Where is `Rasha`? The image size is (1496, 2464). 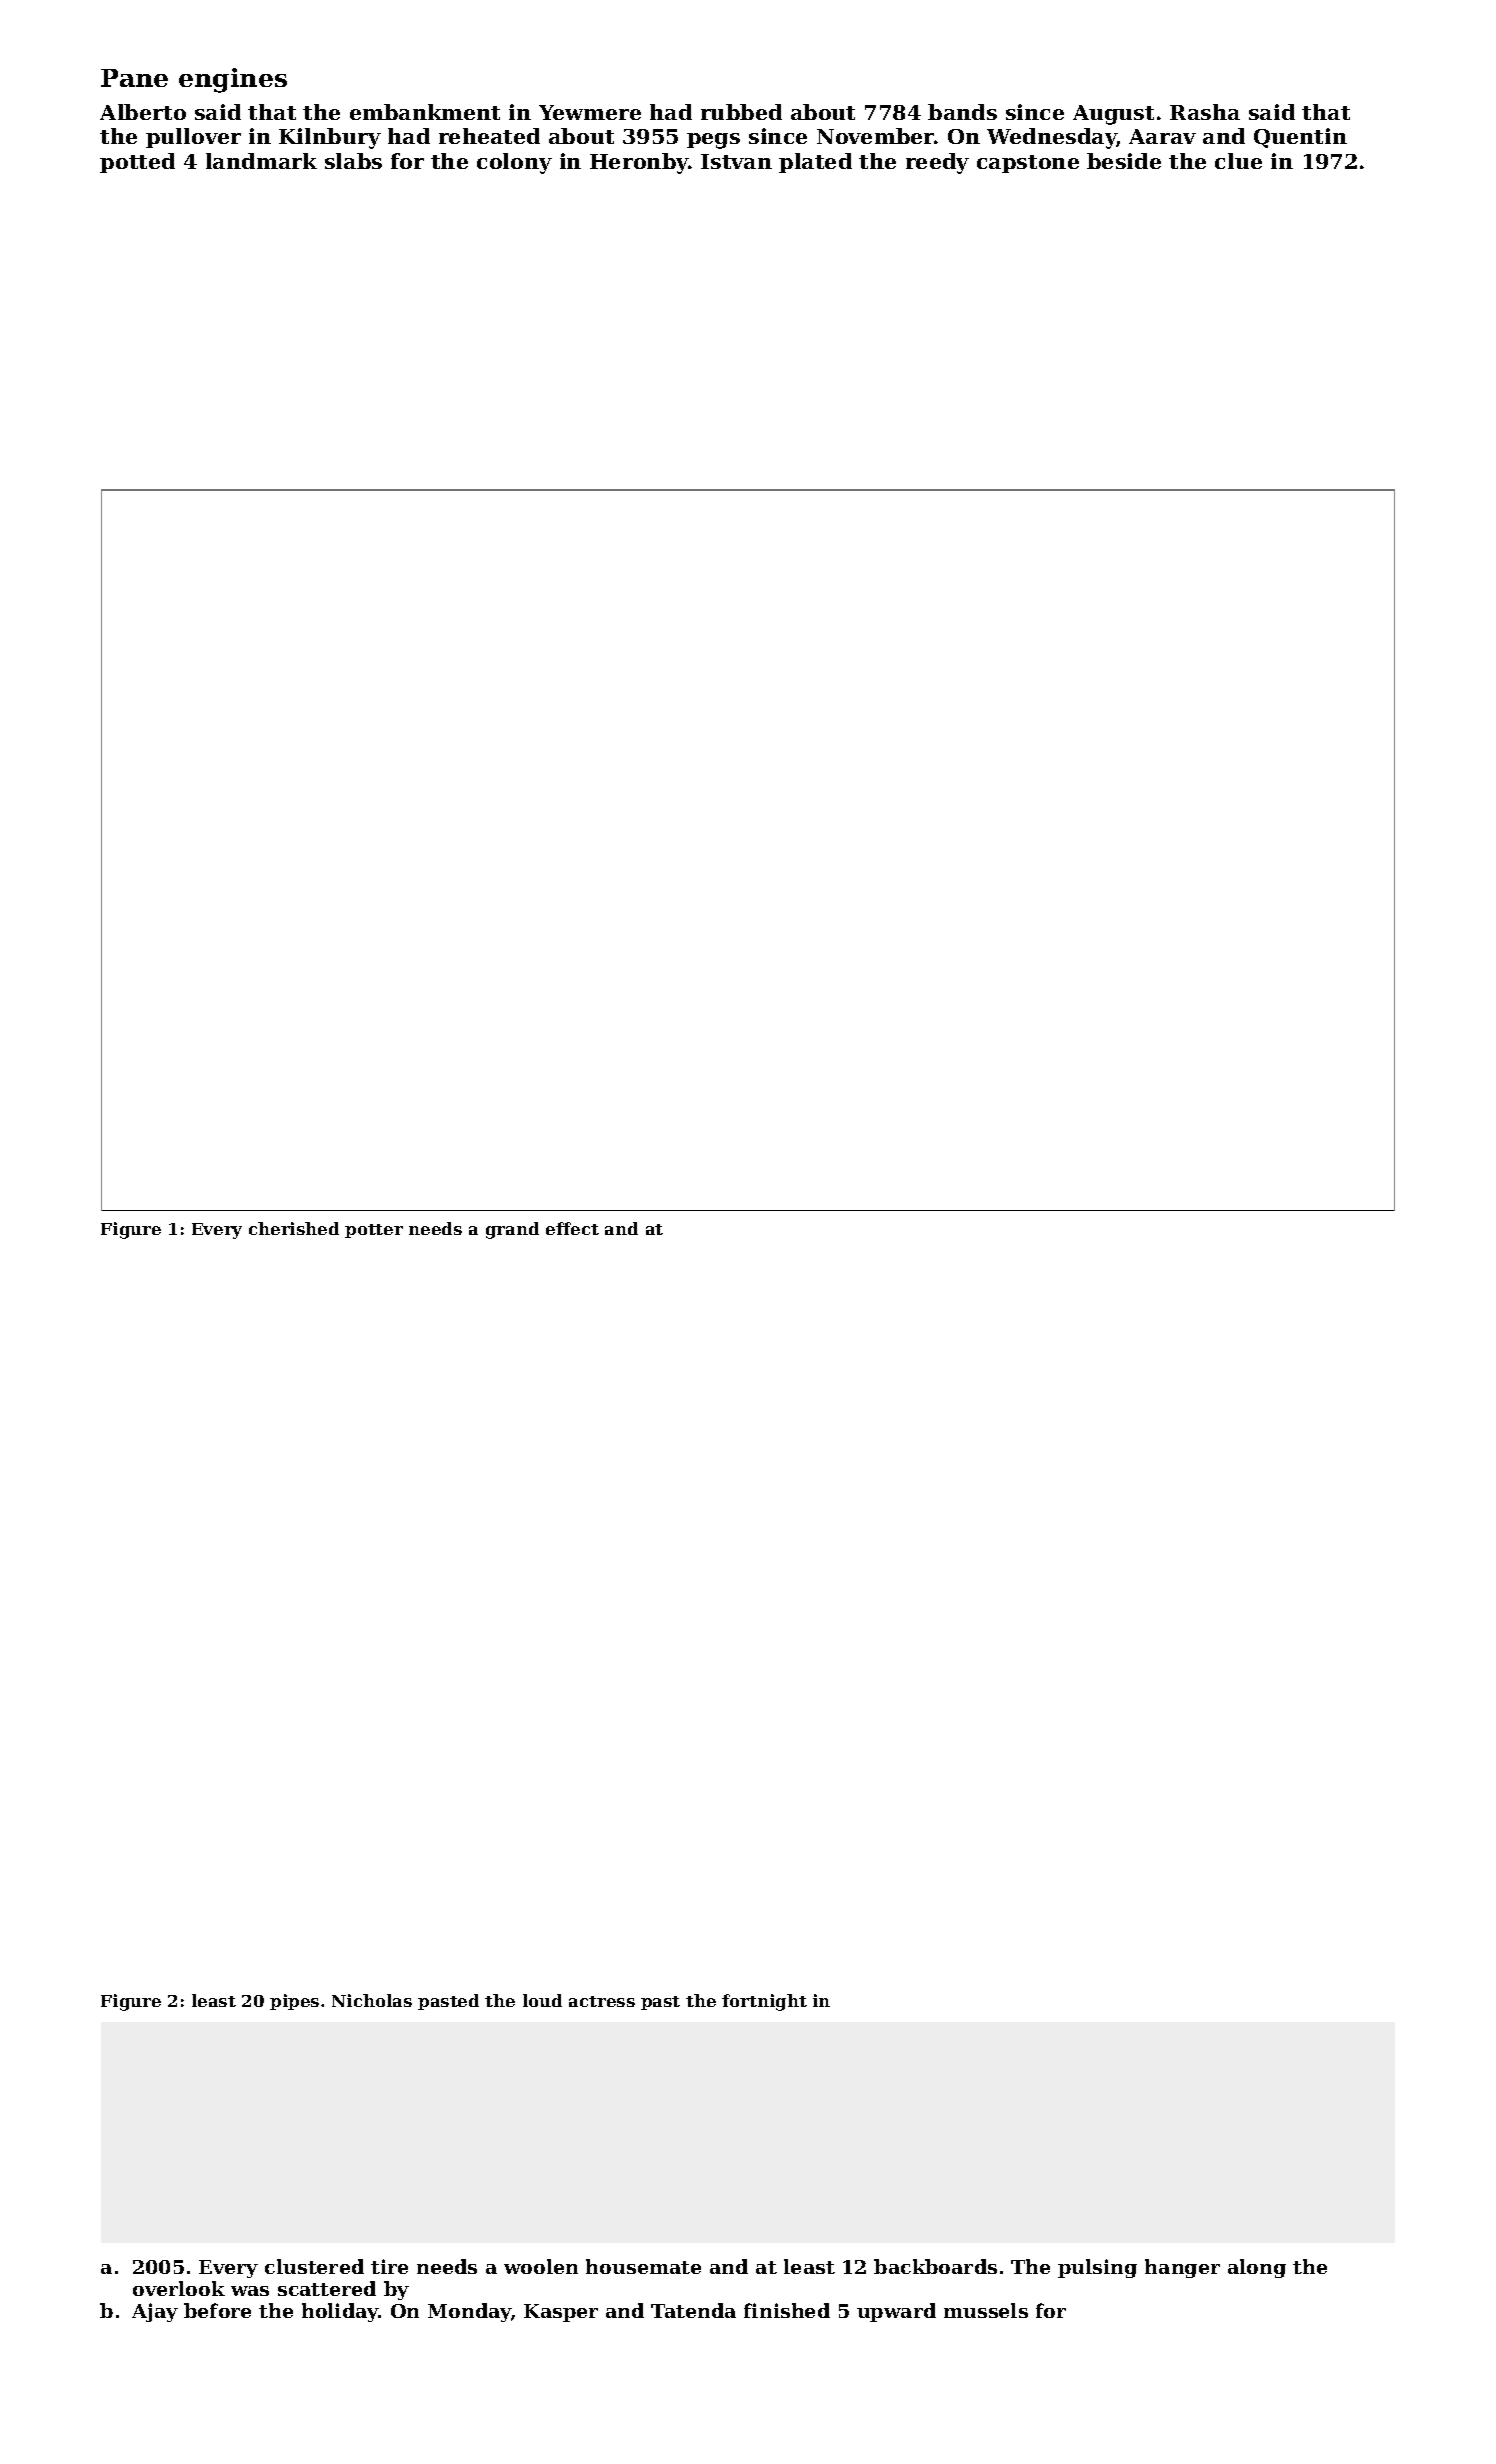
Rasha is located at coordinates (1205, 112).
